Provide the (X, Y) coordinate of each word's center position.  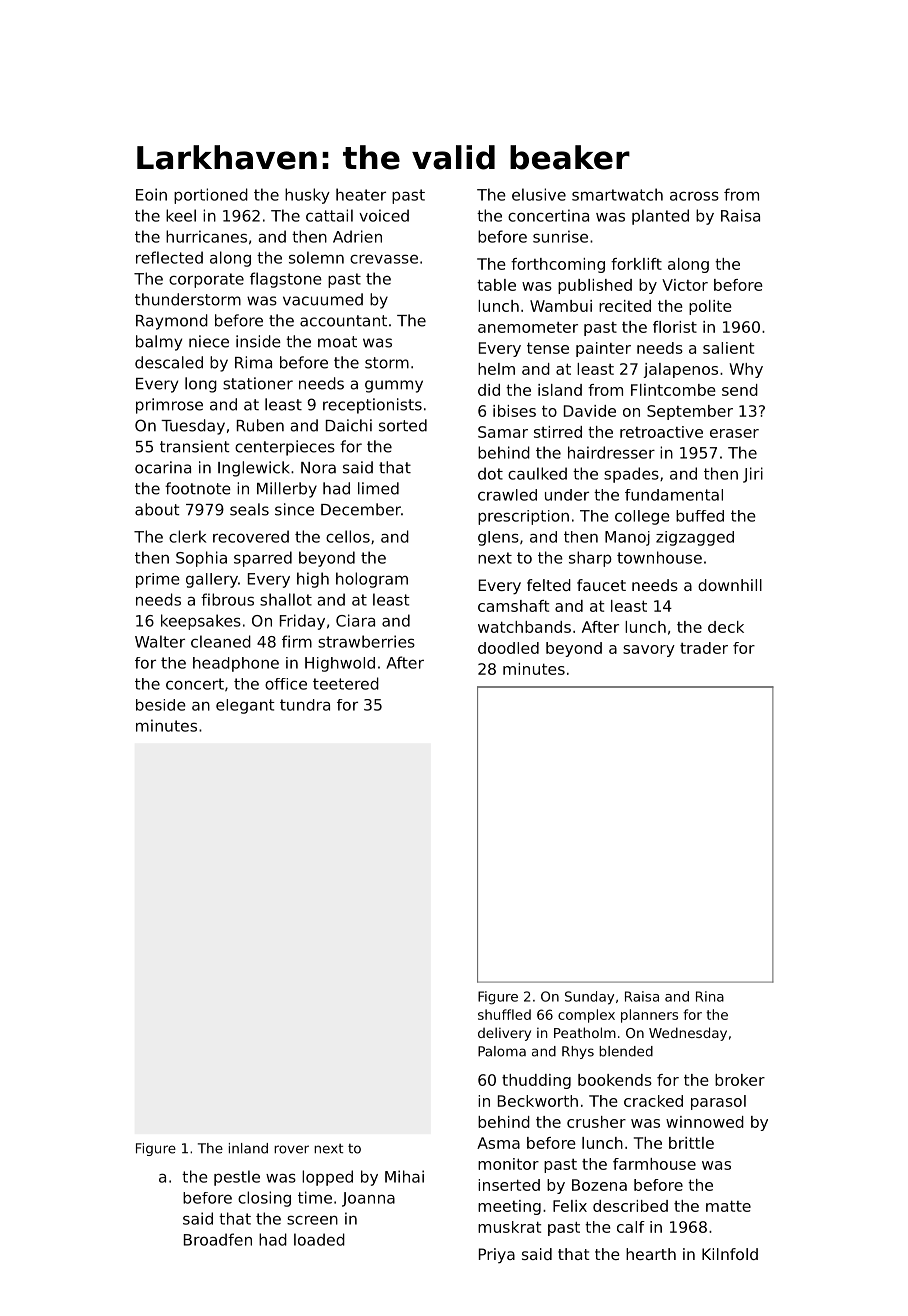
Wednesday (688, 1034)
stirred (558, 432)
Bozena (599, 1185)
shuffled (504, 1014)
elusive (539, 194)
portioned (211, 196)
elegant (245, 706)
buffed (700, 516)
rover (291, 1149)
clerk (188, 536)
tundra (305, 705)
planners (649, 1016)
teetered (346, 683)
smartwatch (617, 194)
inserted (509, 1185)
